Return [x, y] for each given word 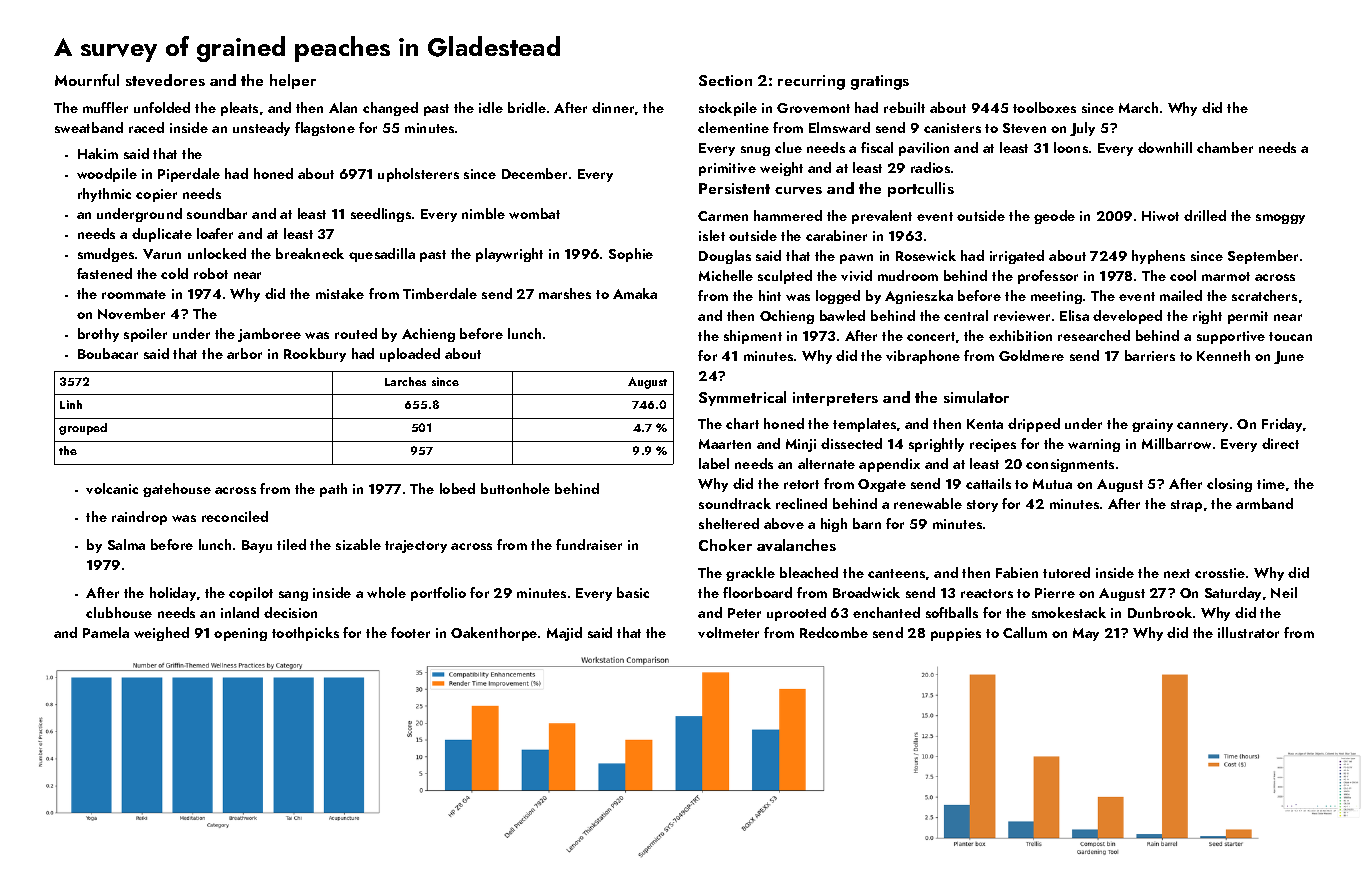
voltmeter [728, 632]
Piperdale [189, 175]
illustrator [1248, 632]
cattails [988, 483]
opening [240, 634]
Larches [405, 381]
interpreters [835, 399]
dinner [613, 107]
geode [1054, 217]
